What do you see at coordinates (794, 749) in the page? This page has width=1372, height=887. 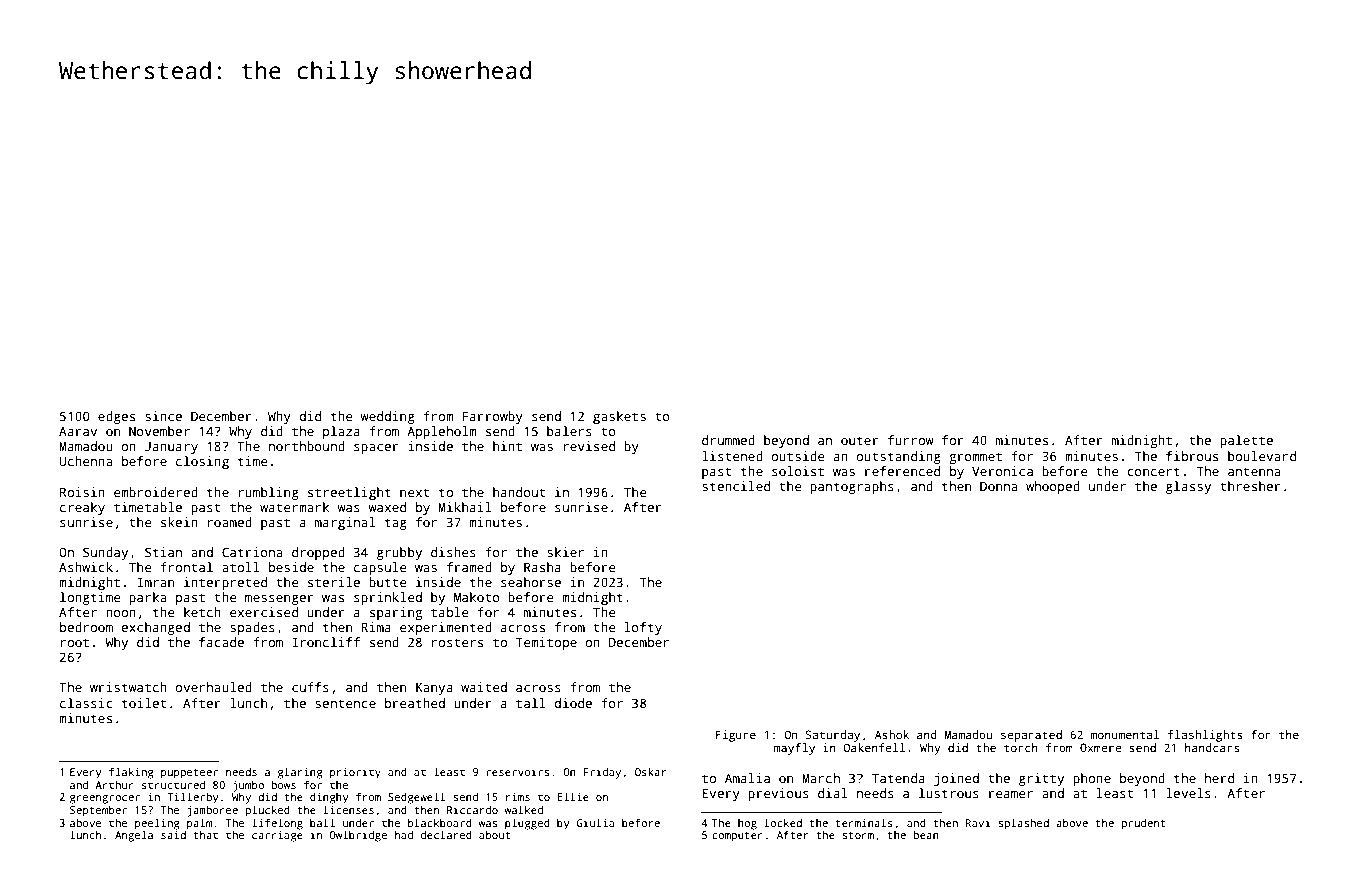 I see `mayfly` at bounding box center [794, 749].
